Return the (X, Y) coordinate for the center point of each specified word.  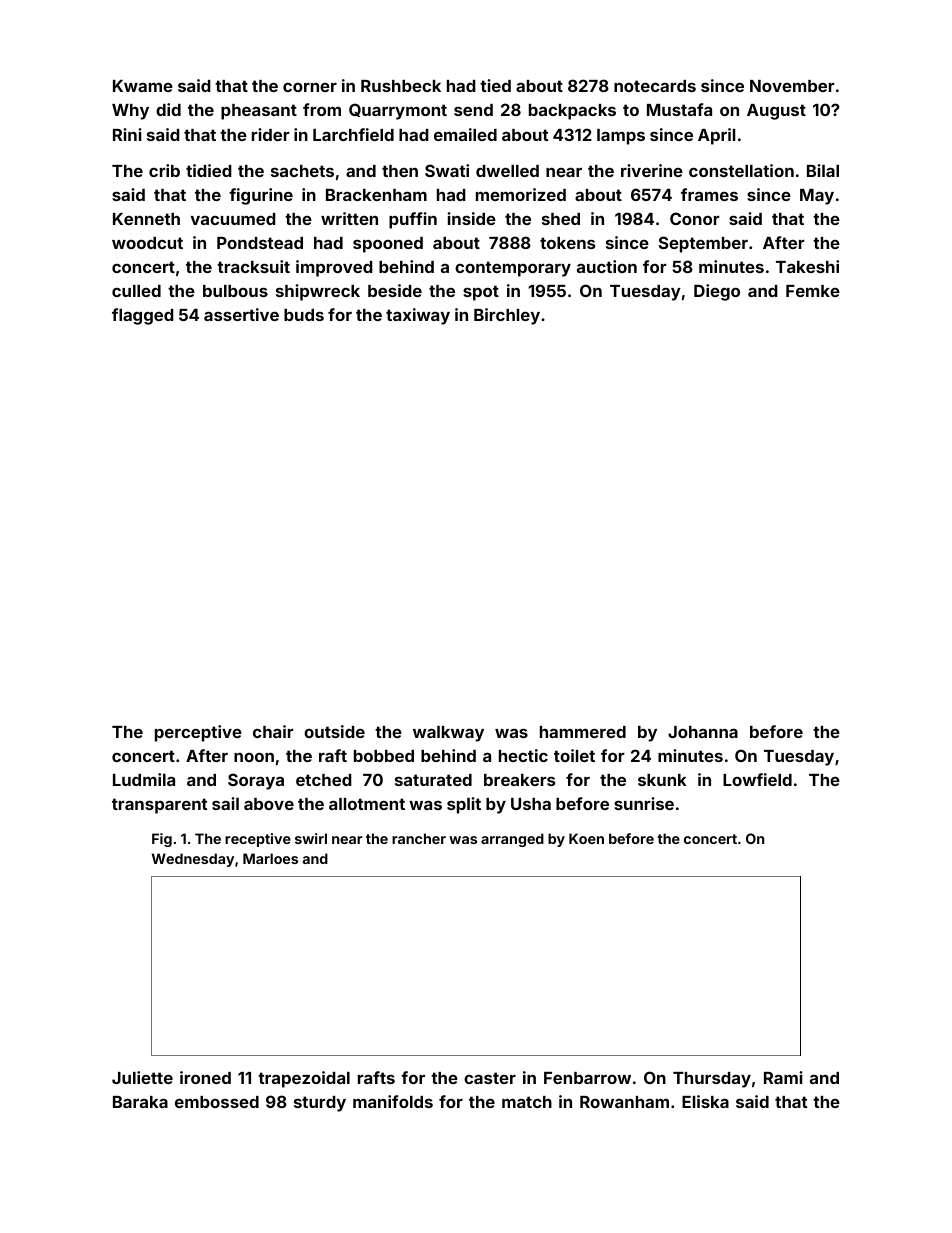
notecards (655, 86)
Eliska (705, 1101)
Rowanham (624, 1102)
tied (495, 85)
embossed (217, 1102)
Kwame (143, 86)
